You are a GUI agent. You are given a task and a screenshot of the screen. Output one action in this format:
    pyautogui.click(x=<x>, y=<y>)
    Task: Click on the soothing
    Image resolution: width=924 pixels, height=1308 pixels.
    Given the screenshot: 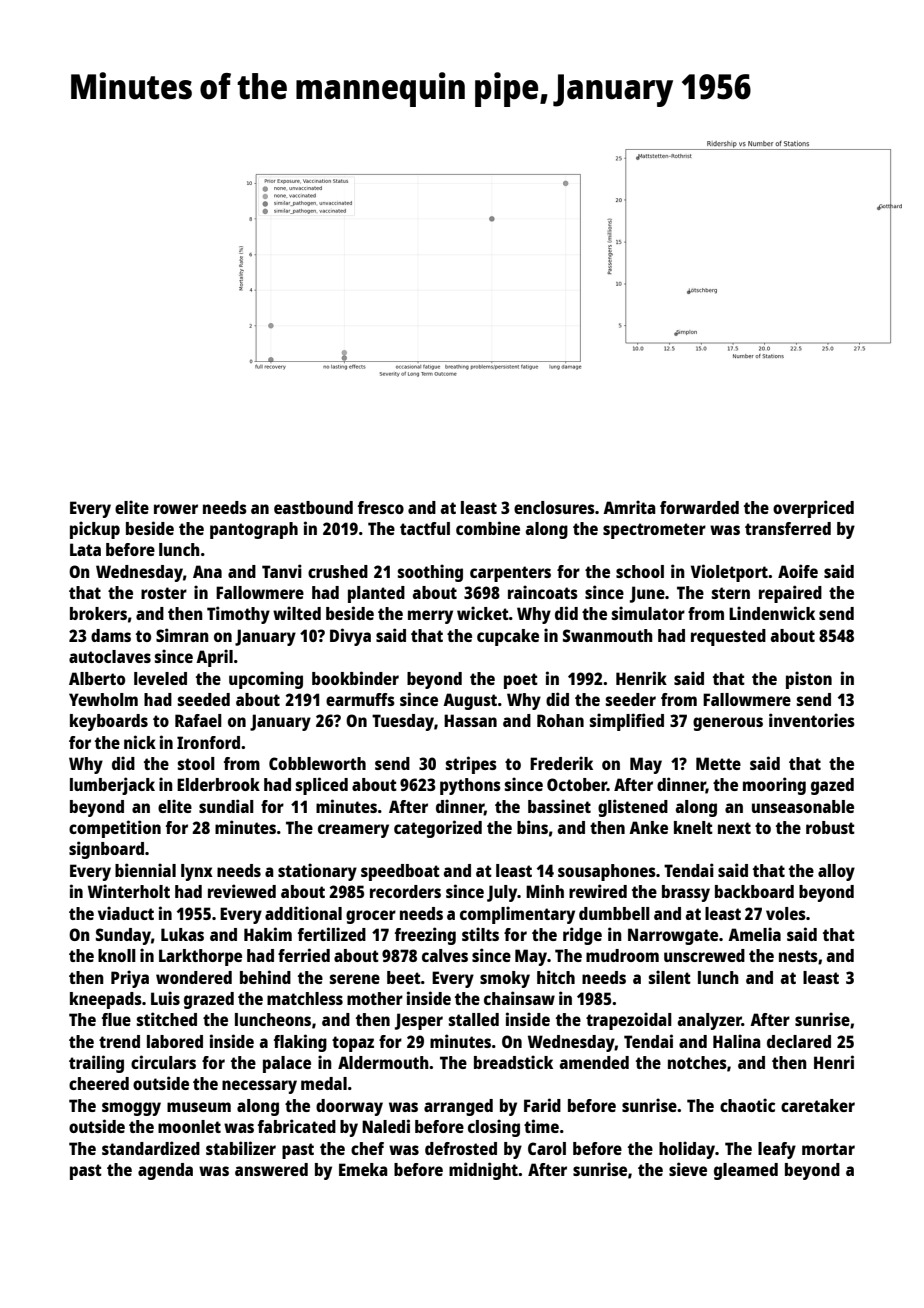 What is the action you would take?
    pyautogui.click(x=430, y=573)
